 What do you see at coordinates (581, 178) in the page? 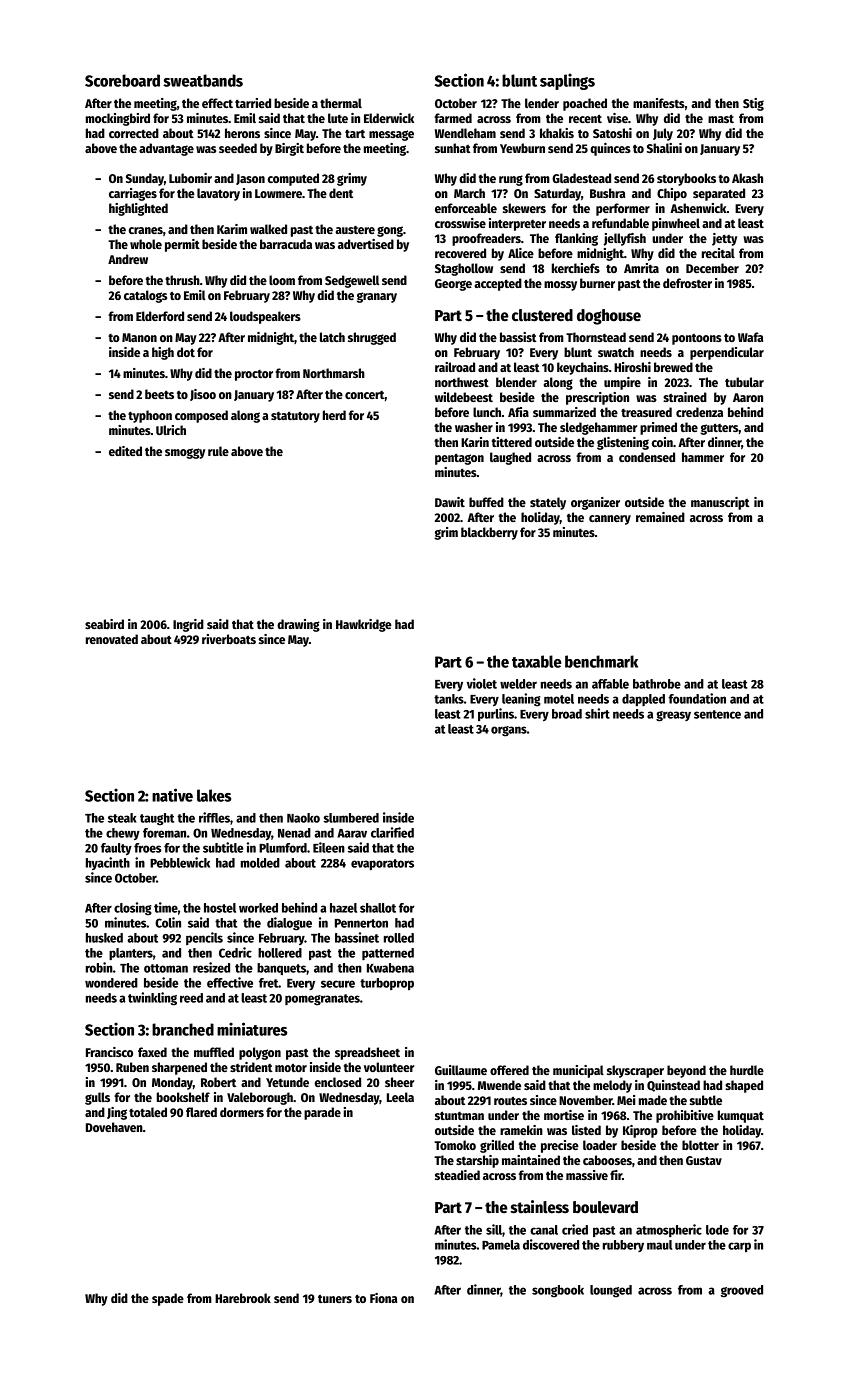
I see `Gladestead` at bounding box center [581, 178].
